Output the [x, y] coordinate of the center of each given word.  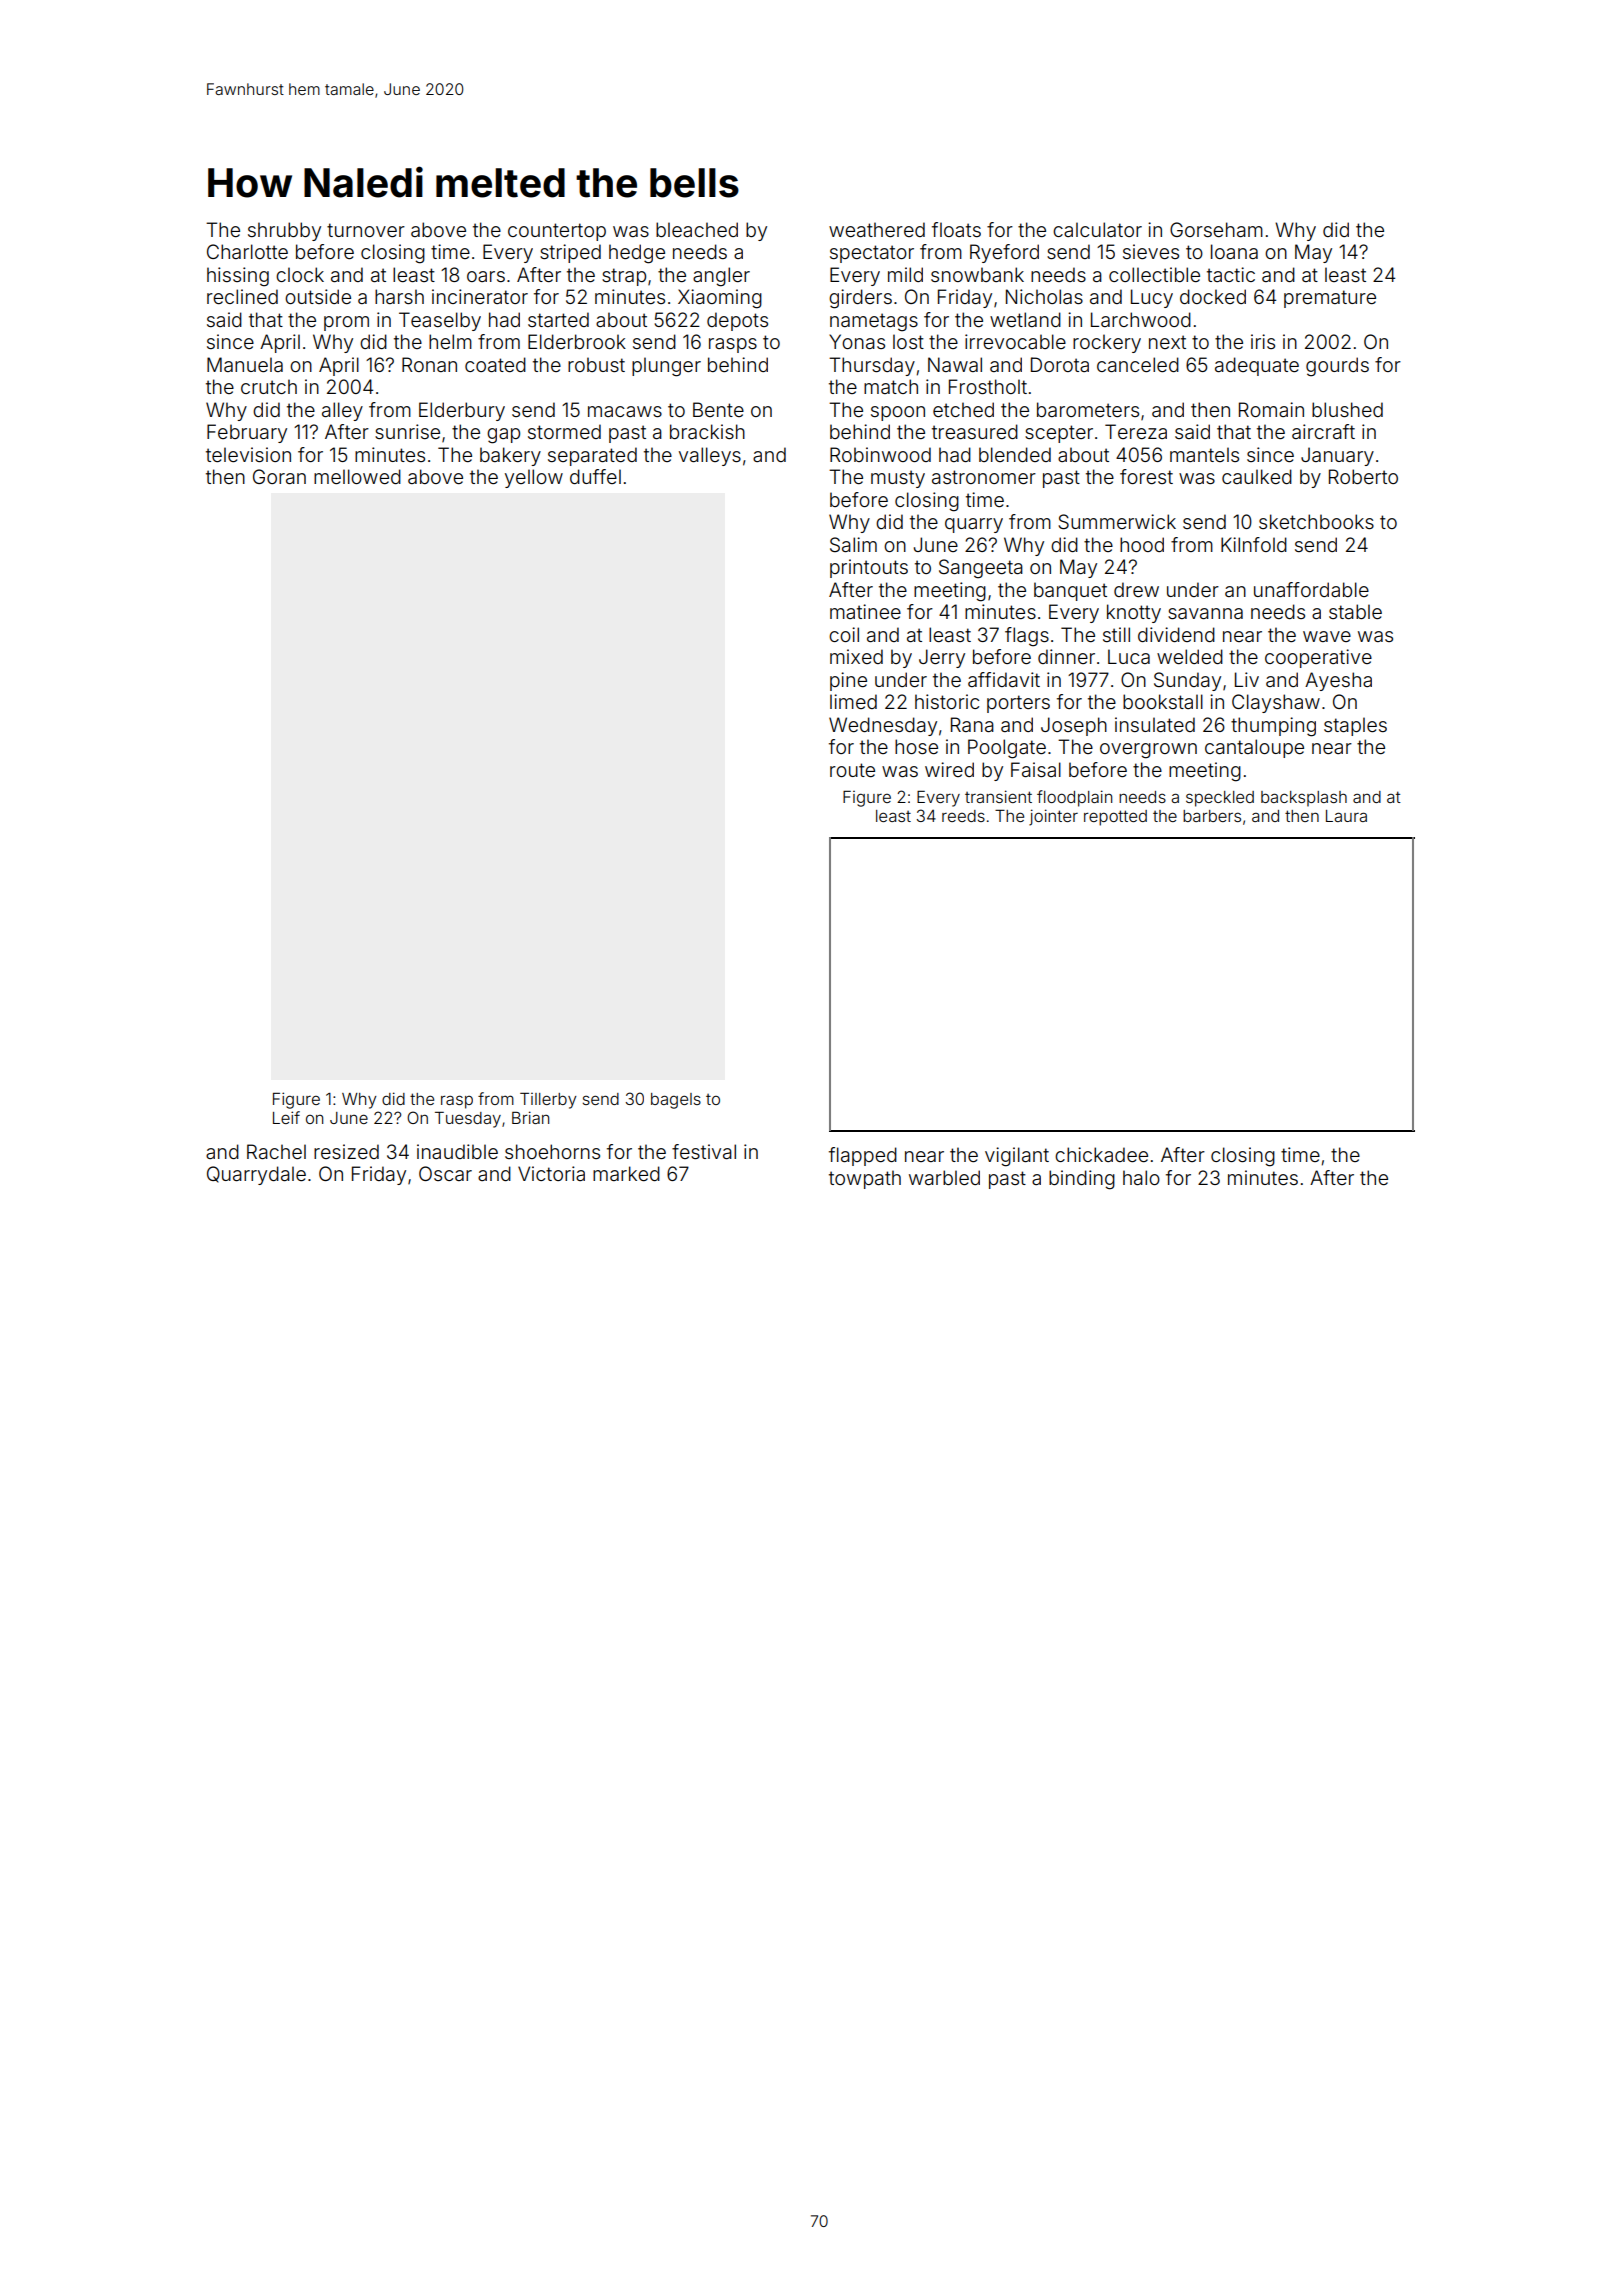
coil [844, 634]
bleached [697, 229]
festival [704, 1151]
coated [495, 364]
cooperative [1318, 658]
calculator [1097, 229]
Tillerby [548, 1101]
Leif [286, 1117]
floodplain [1074, 798]
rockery [1107, 343]
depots [737, 321]
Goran [279, 476]
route [852, 770]
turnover [366, 230]
